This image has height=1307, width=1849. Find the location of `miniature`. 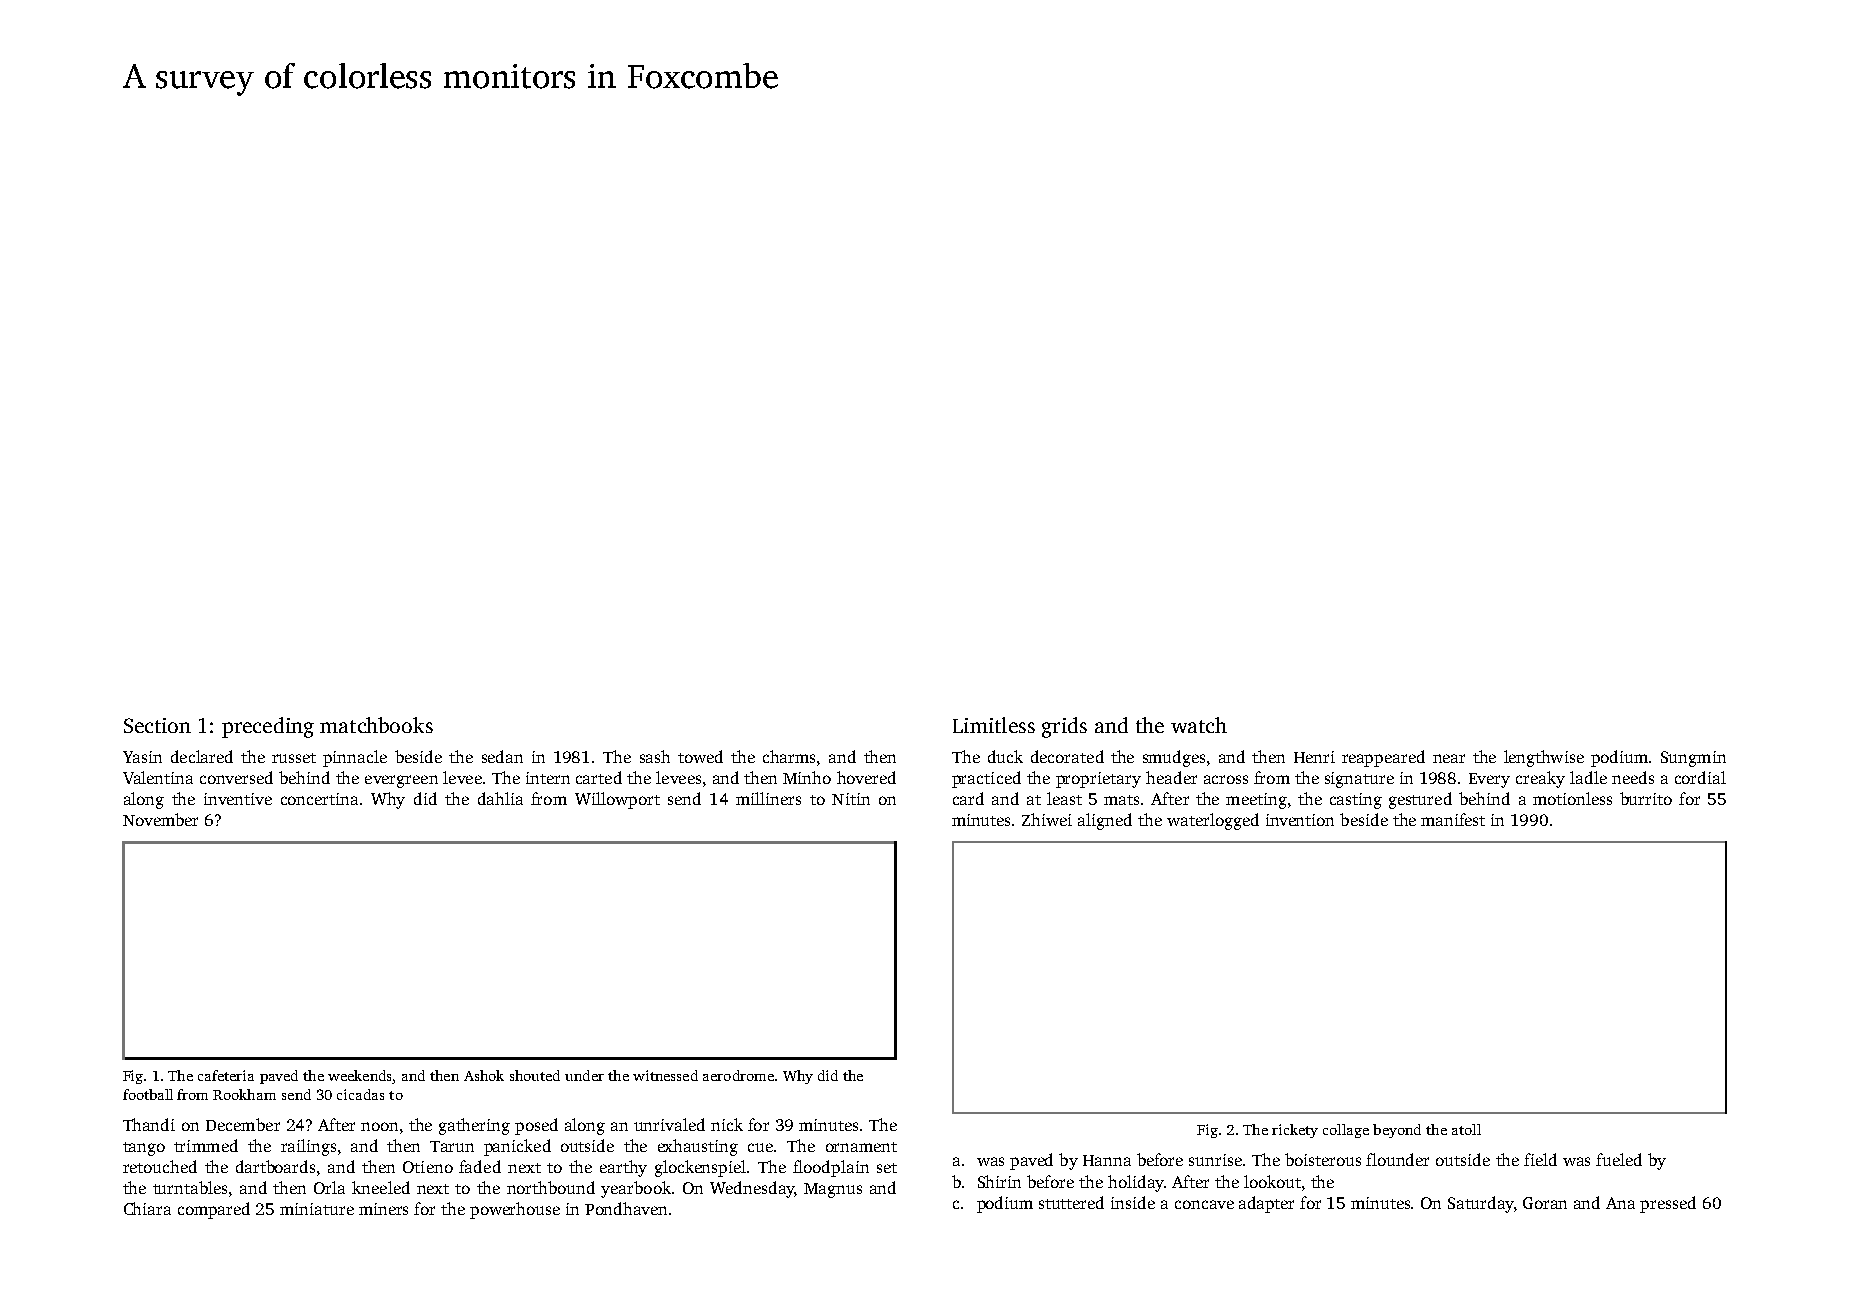

miniature is located at coordinates (317, 1209).
